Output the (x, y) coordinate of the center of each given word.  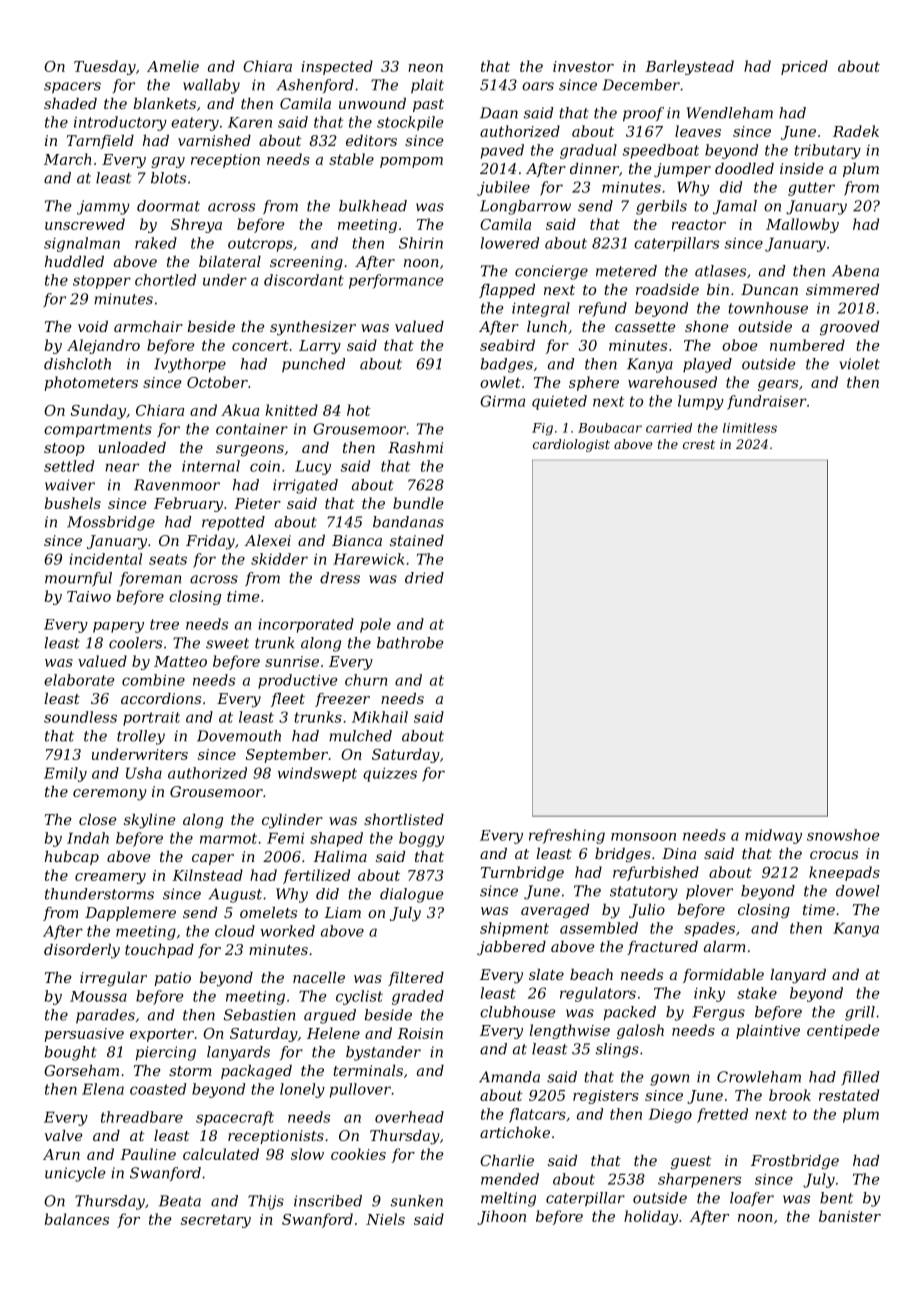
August (235, 895)
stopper (102, 282)
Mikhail (380, 717)
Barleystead (689, 67)
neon (425, 68)
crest (699, 444)
